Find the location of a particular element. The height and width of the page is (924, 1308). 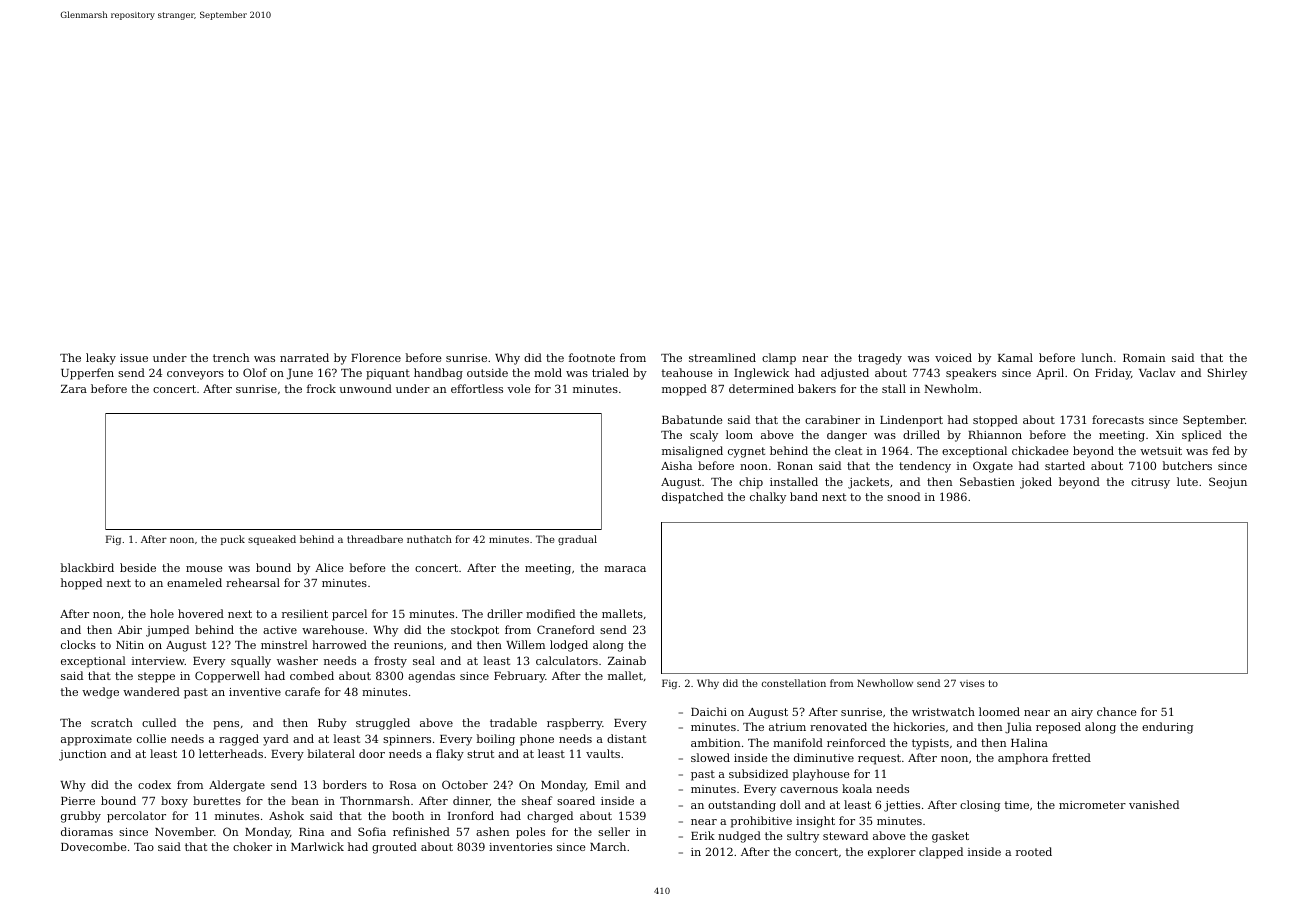

mopped is located at coordinates (684, 390).
